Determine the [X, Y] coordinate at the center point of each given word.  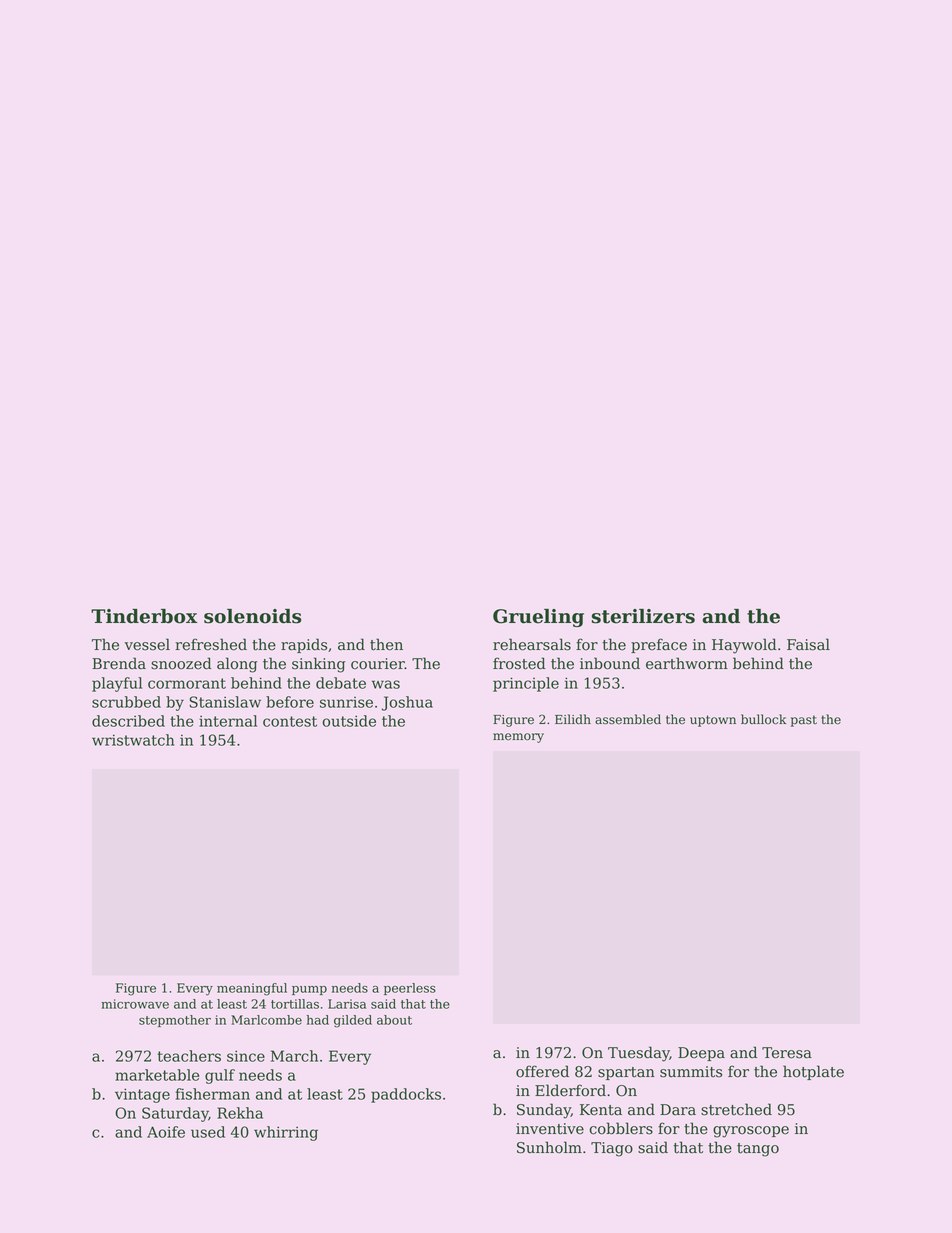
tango [758, 1150]
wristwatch [133, 740]
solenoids [252, 616]
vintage [142, 1095]
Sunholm [549, 1147]
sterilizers [643, 616]
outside [349, 721]
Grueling [538, 618]
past [804, 721]
